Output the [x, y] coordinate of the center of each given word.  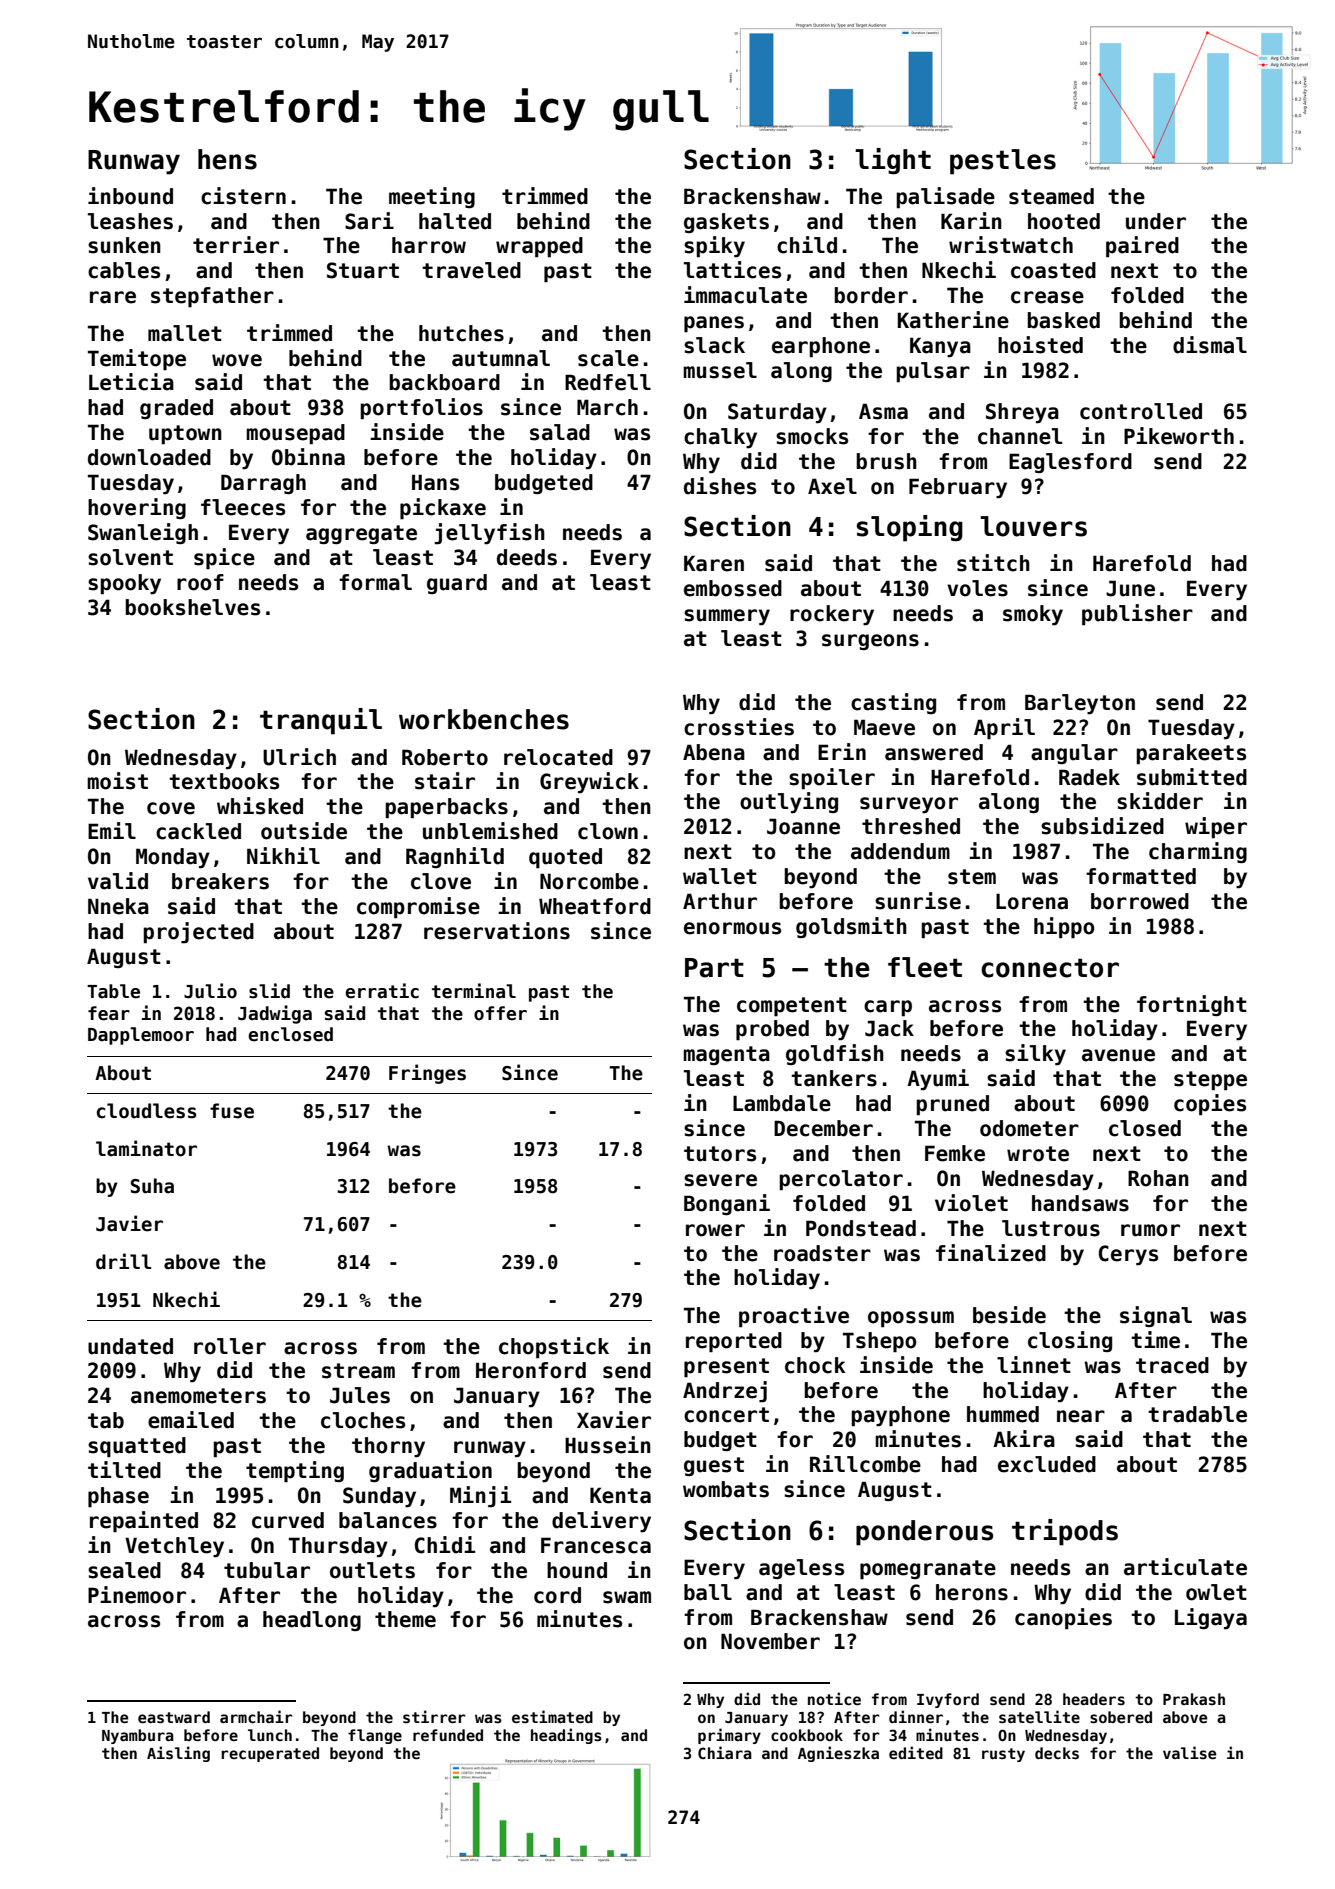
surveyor [909, 805]
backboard [444, 382]
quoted [565, 858]
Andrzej [725, 1392]
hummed [1003, 1414]
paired [1142, 247]
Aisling [178, 1754]
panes [714, 324]
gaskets [726, 223]
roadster [822, 1253]
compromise [418, 908]
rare [113, 297]
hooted [1064, 221]
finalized [991, 1253]
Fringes [427, 1074]
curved [288, 1520]
